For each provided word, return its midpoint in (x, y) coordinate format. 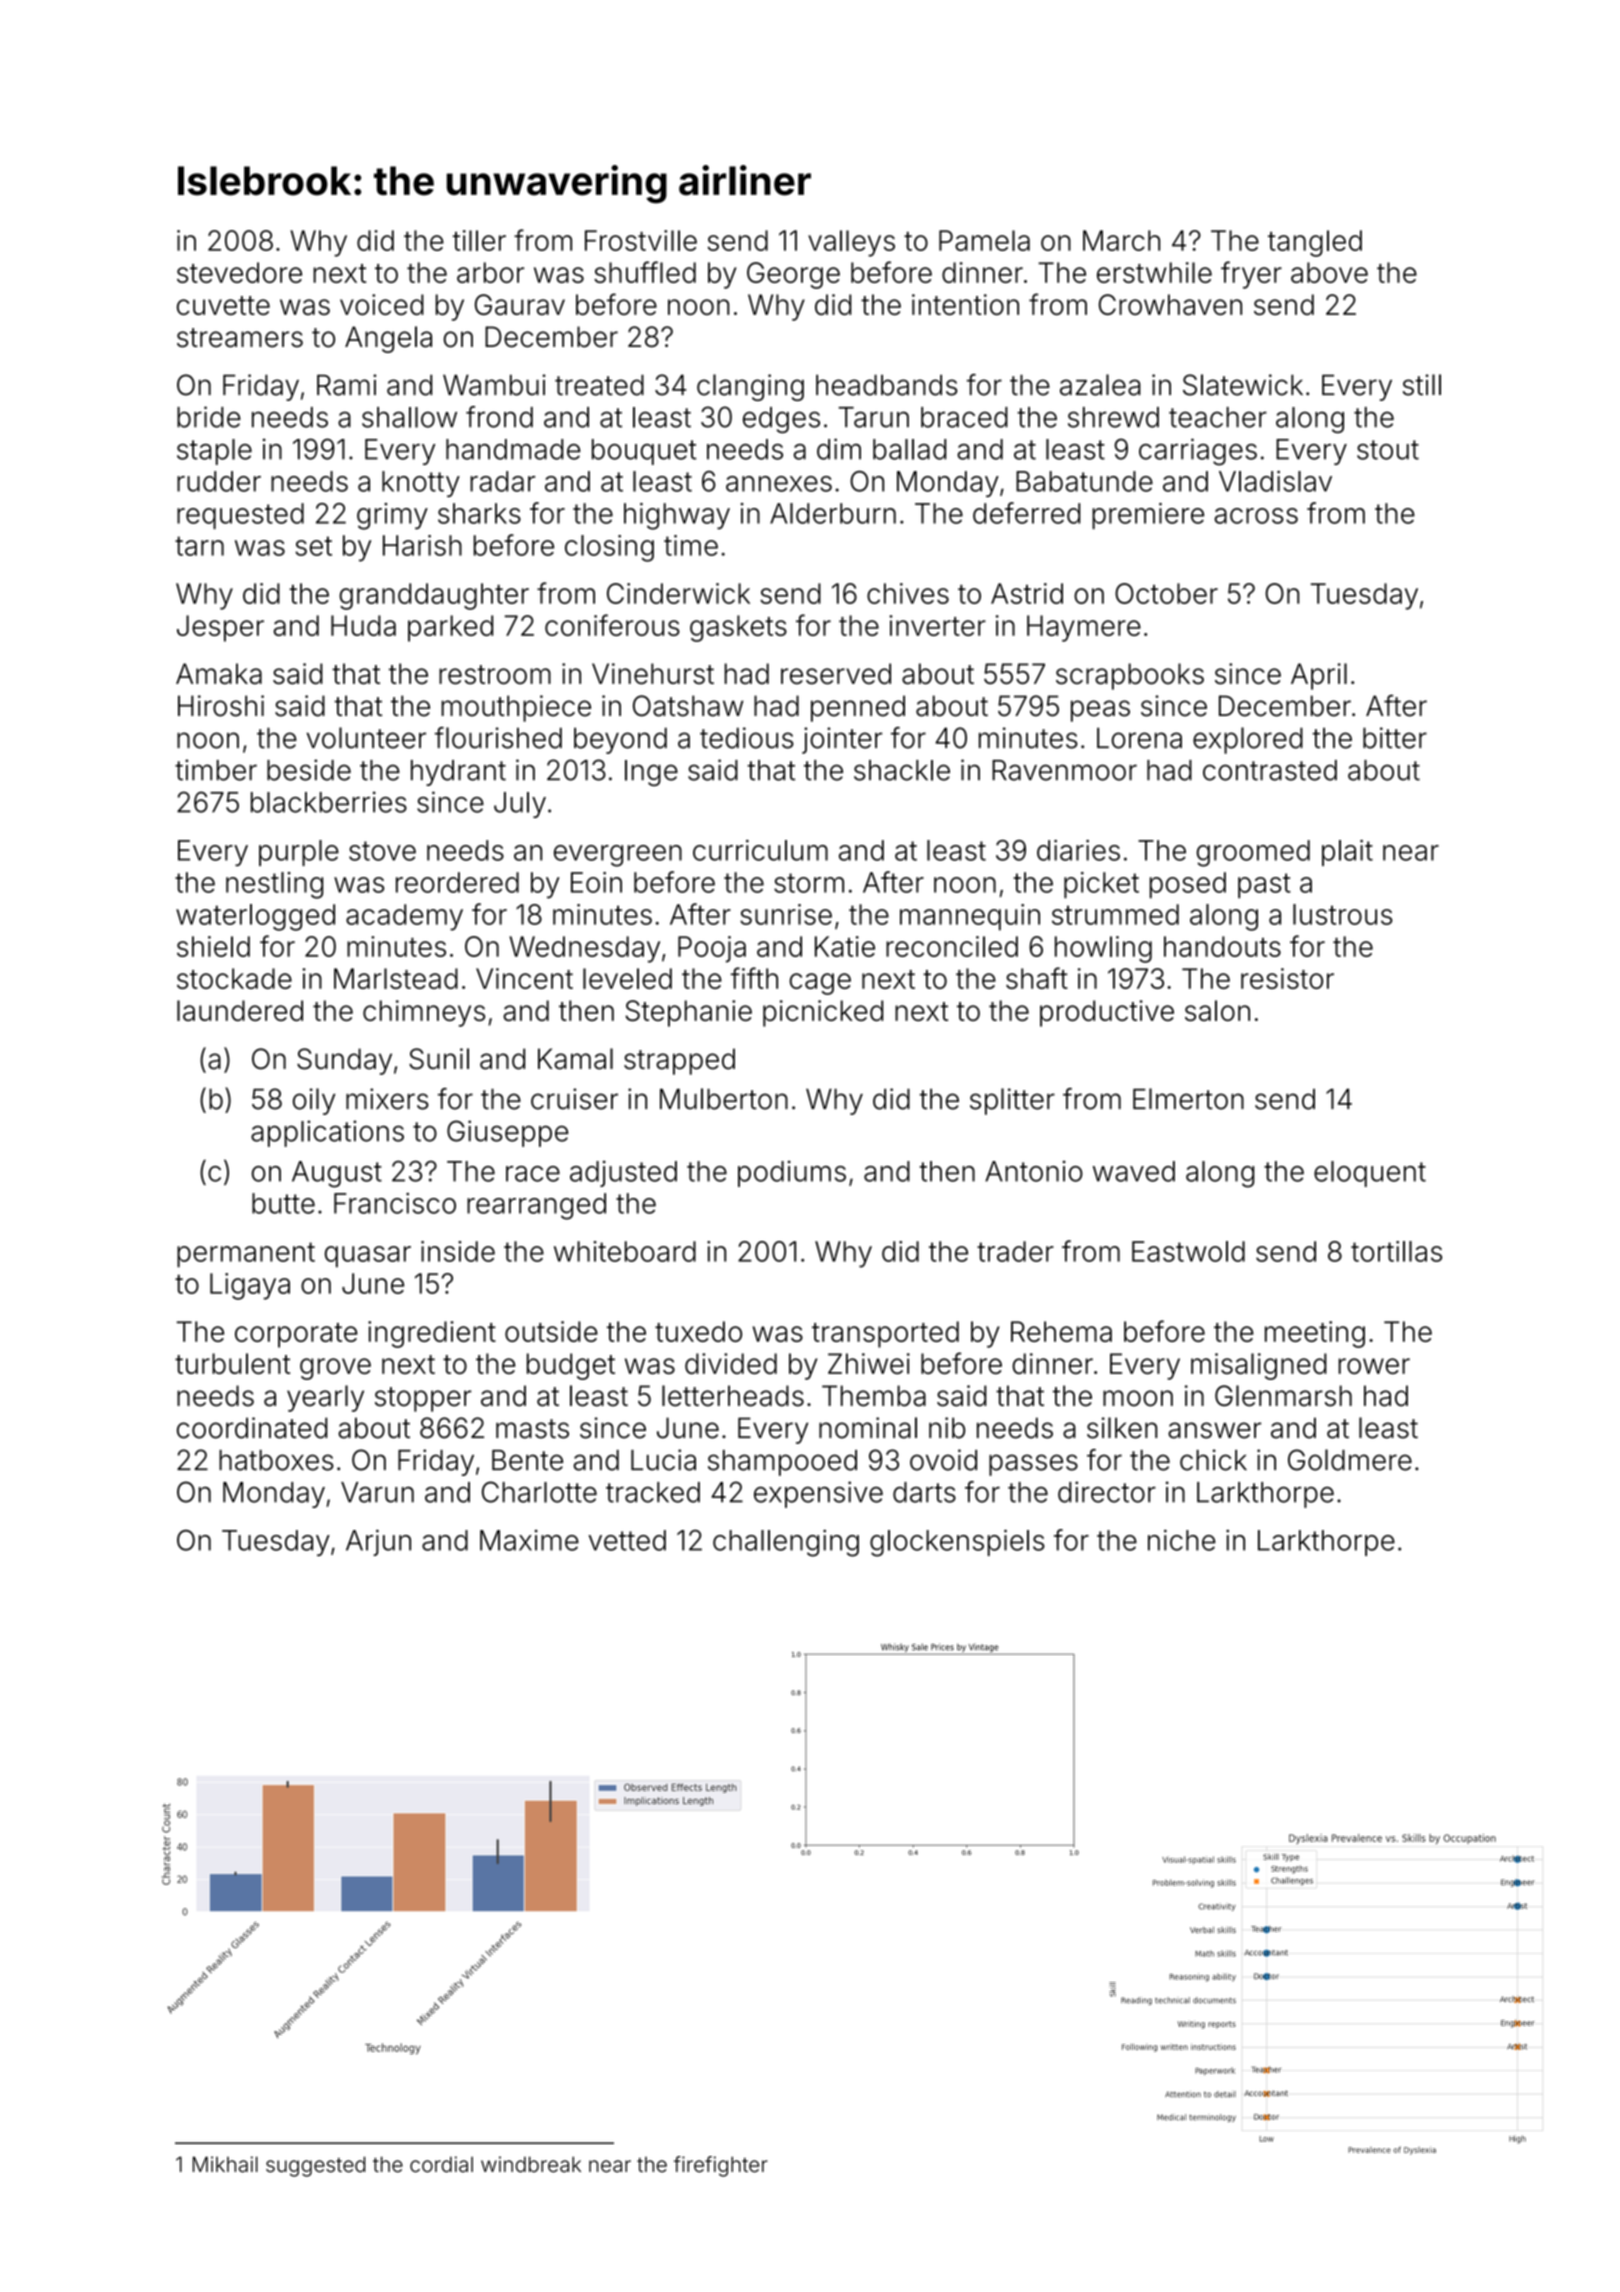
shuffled (645, 272)
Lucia (663, 1460)
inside (458, 1251)
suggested (315, 2166)
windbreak (531, 2164)
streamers (240, 338)
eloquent (1370, 1174)
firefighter (721, 2166)
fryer (1251, 275)
